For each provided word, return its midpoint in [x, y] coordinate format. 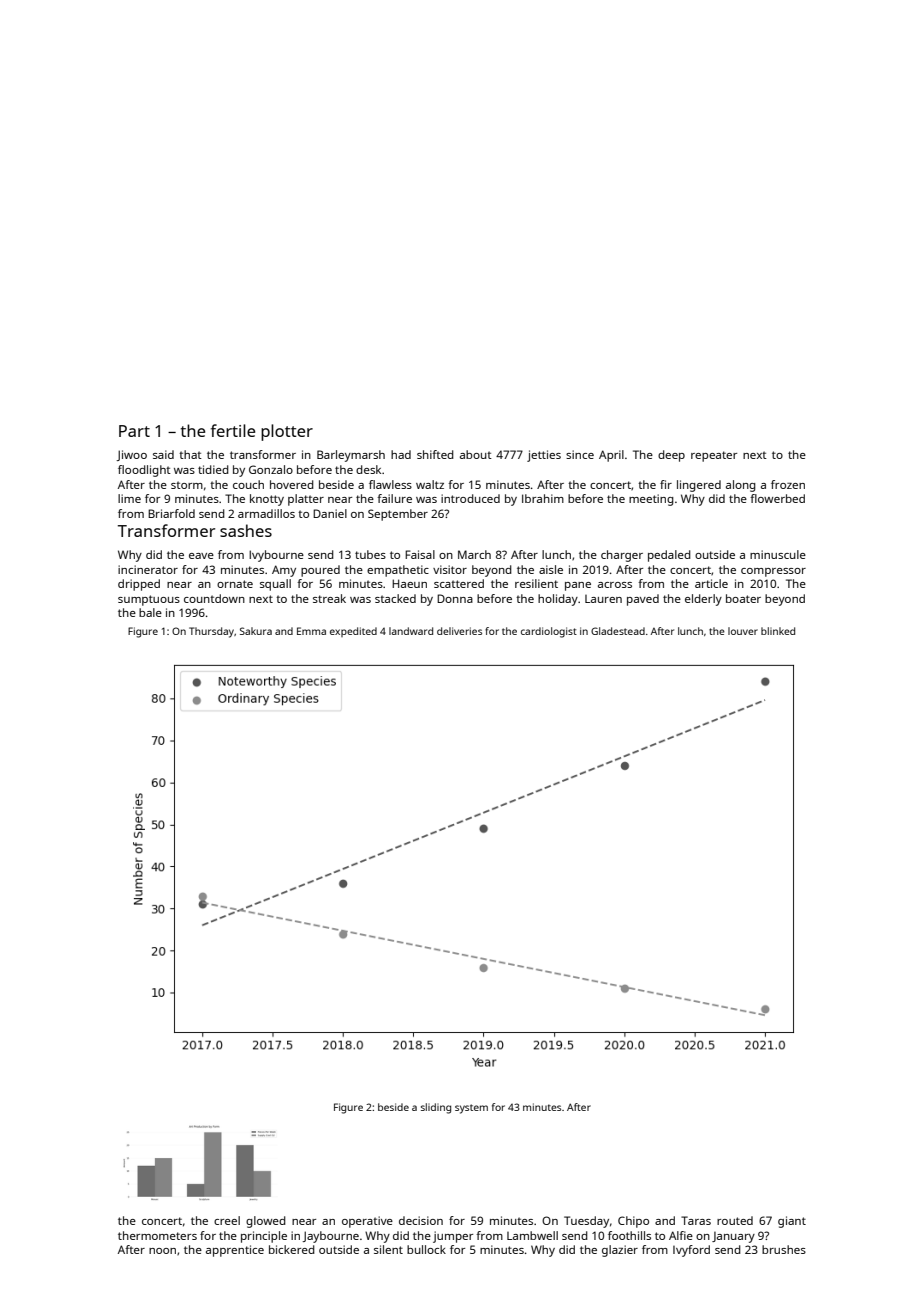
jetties [544, 456]
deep [671, 456]
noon [162, 1251]
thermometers [157, 1235]
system [471, 1109]
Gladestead [618, 631]
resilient [536, 583]
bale [150, 612]
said [163, 454]
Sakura [256, 631]
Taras [696, 1220]
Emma [311, 631]
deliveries [459, 631]
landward [411, 631]
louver [743, 631]
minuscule [778, 554]
